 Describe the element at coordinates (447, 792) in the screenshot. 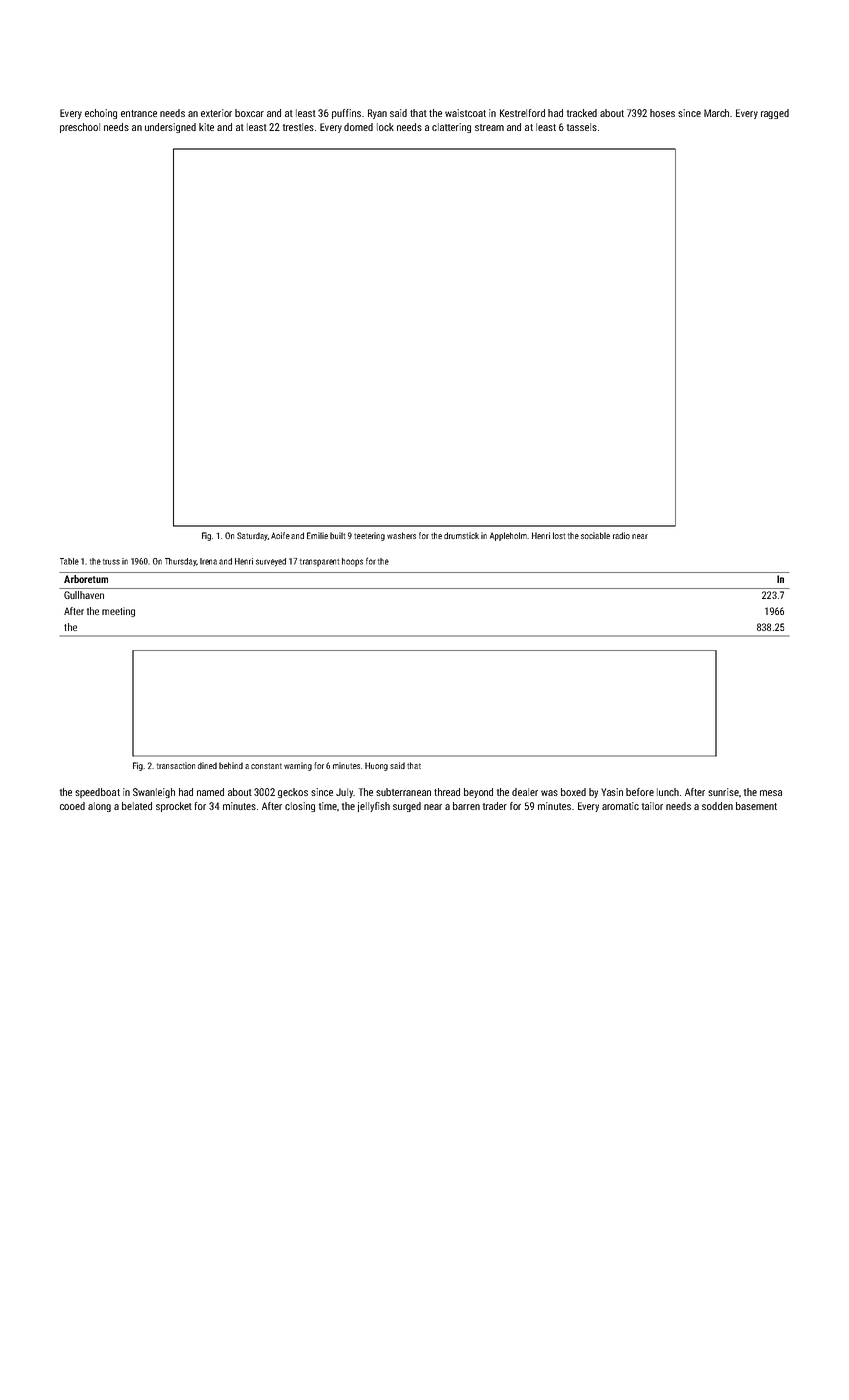

I see `thread` at that location.
